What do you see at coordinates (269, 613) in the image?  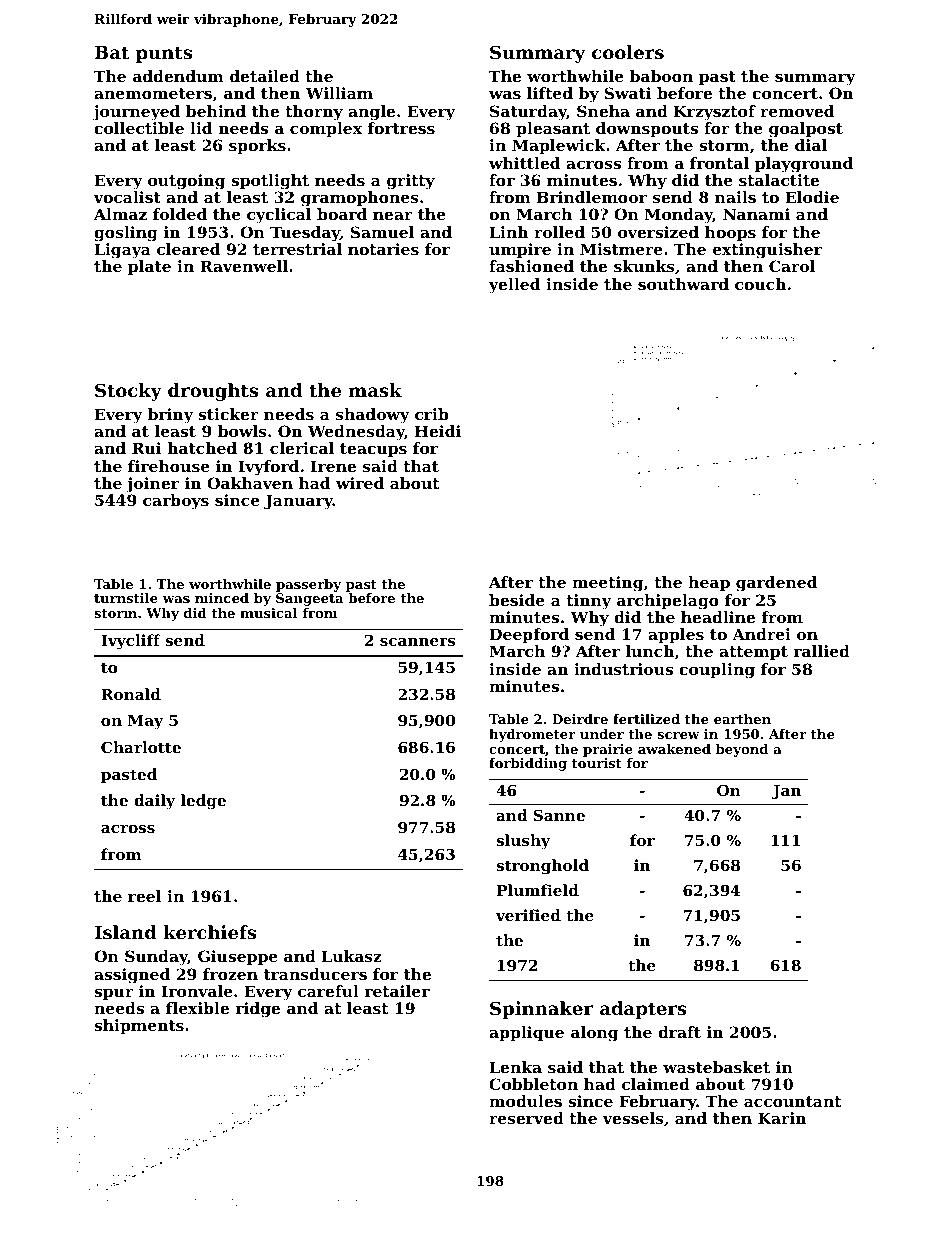 I see `musical` at bounding box center [269, 613].
